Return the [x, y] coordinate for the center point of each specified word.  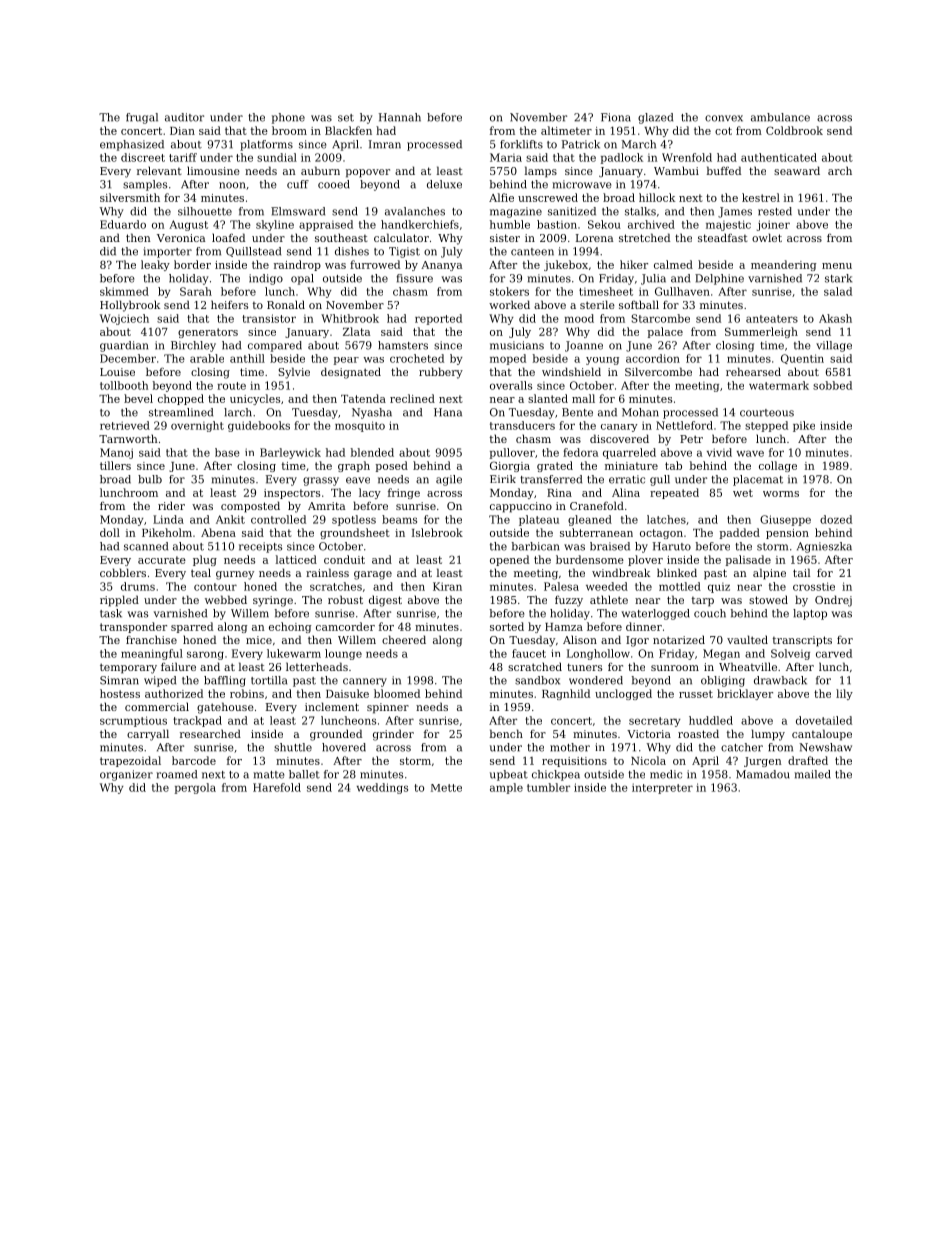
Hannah [400, 117]
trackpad [197, 721]
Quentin [802, 359]
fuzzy [569, 601]
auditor [184, 117]
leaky [155, 265]
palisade [748, 560]
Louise [117, 372]
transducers [522, 425]
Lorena [594, 238]
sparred [192, 627]
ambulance [780, 117]
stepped [766, 426]
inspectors [292, 494]
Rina [559, 493]
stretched [644, 237]
